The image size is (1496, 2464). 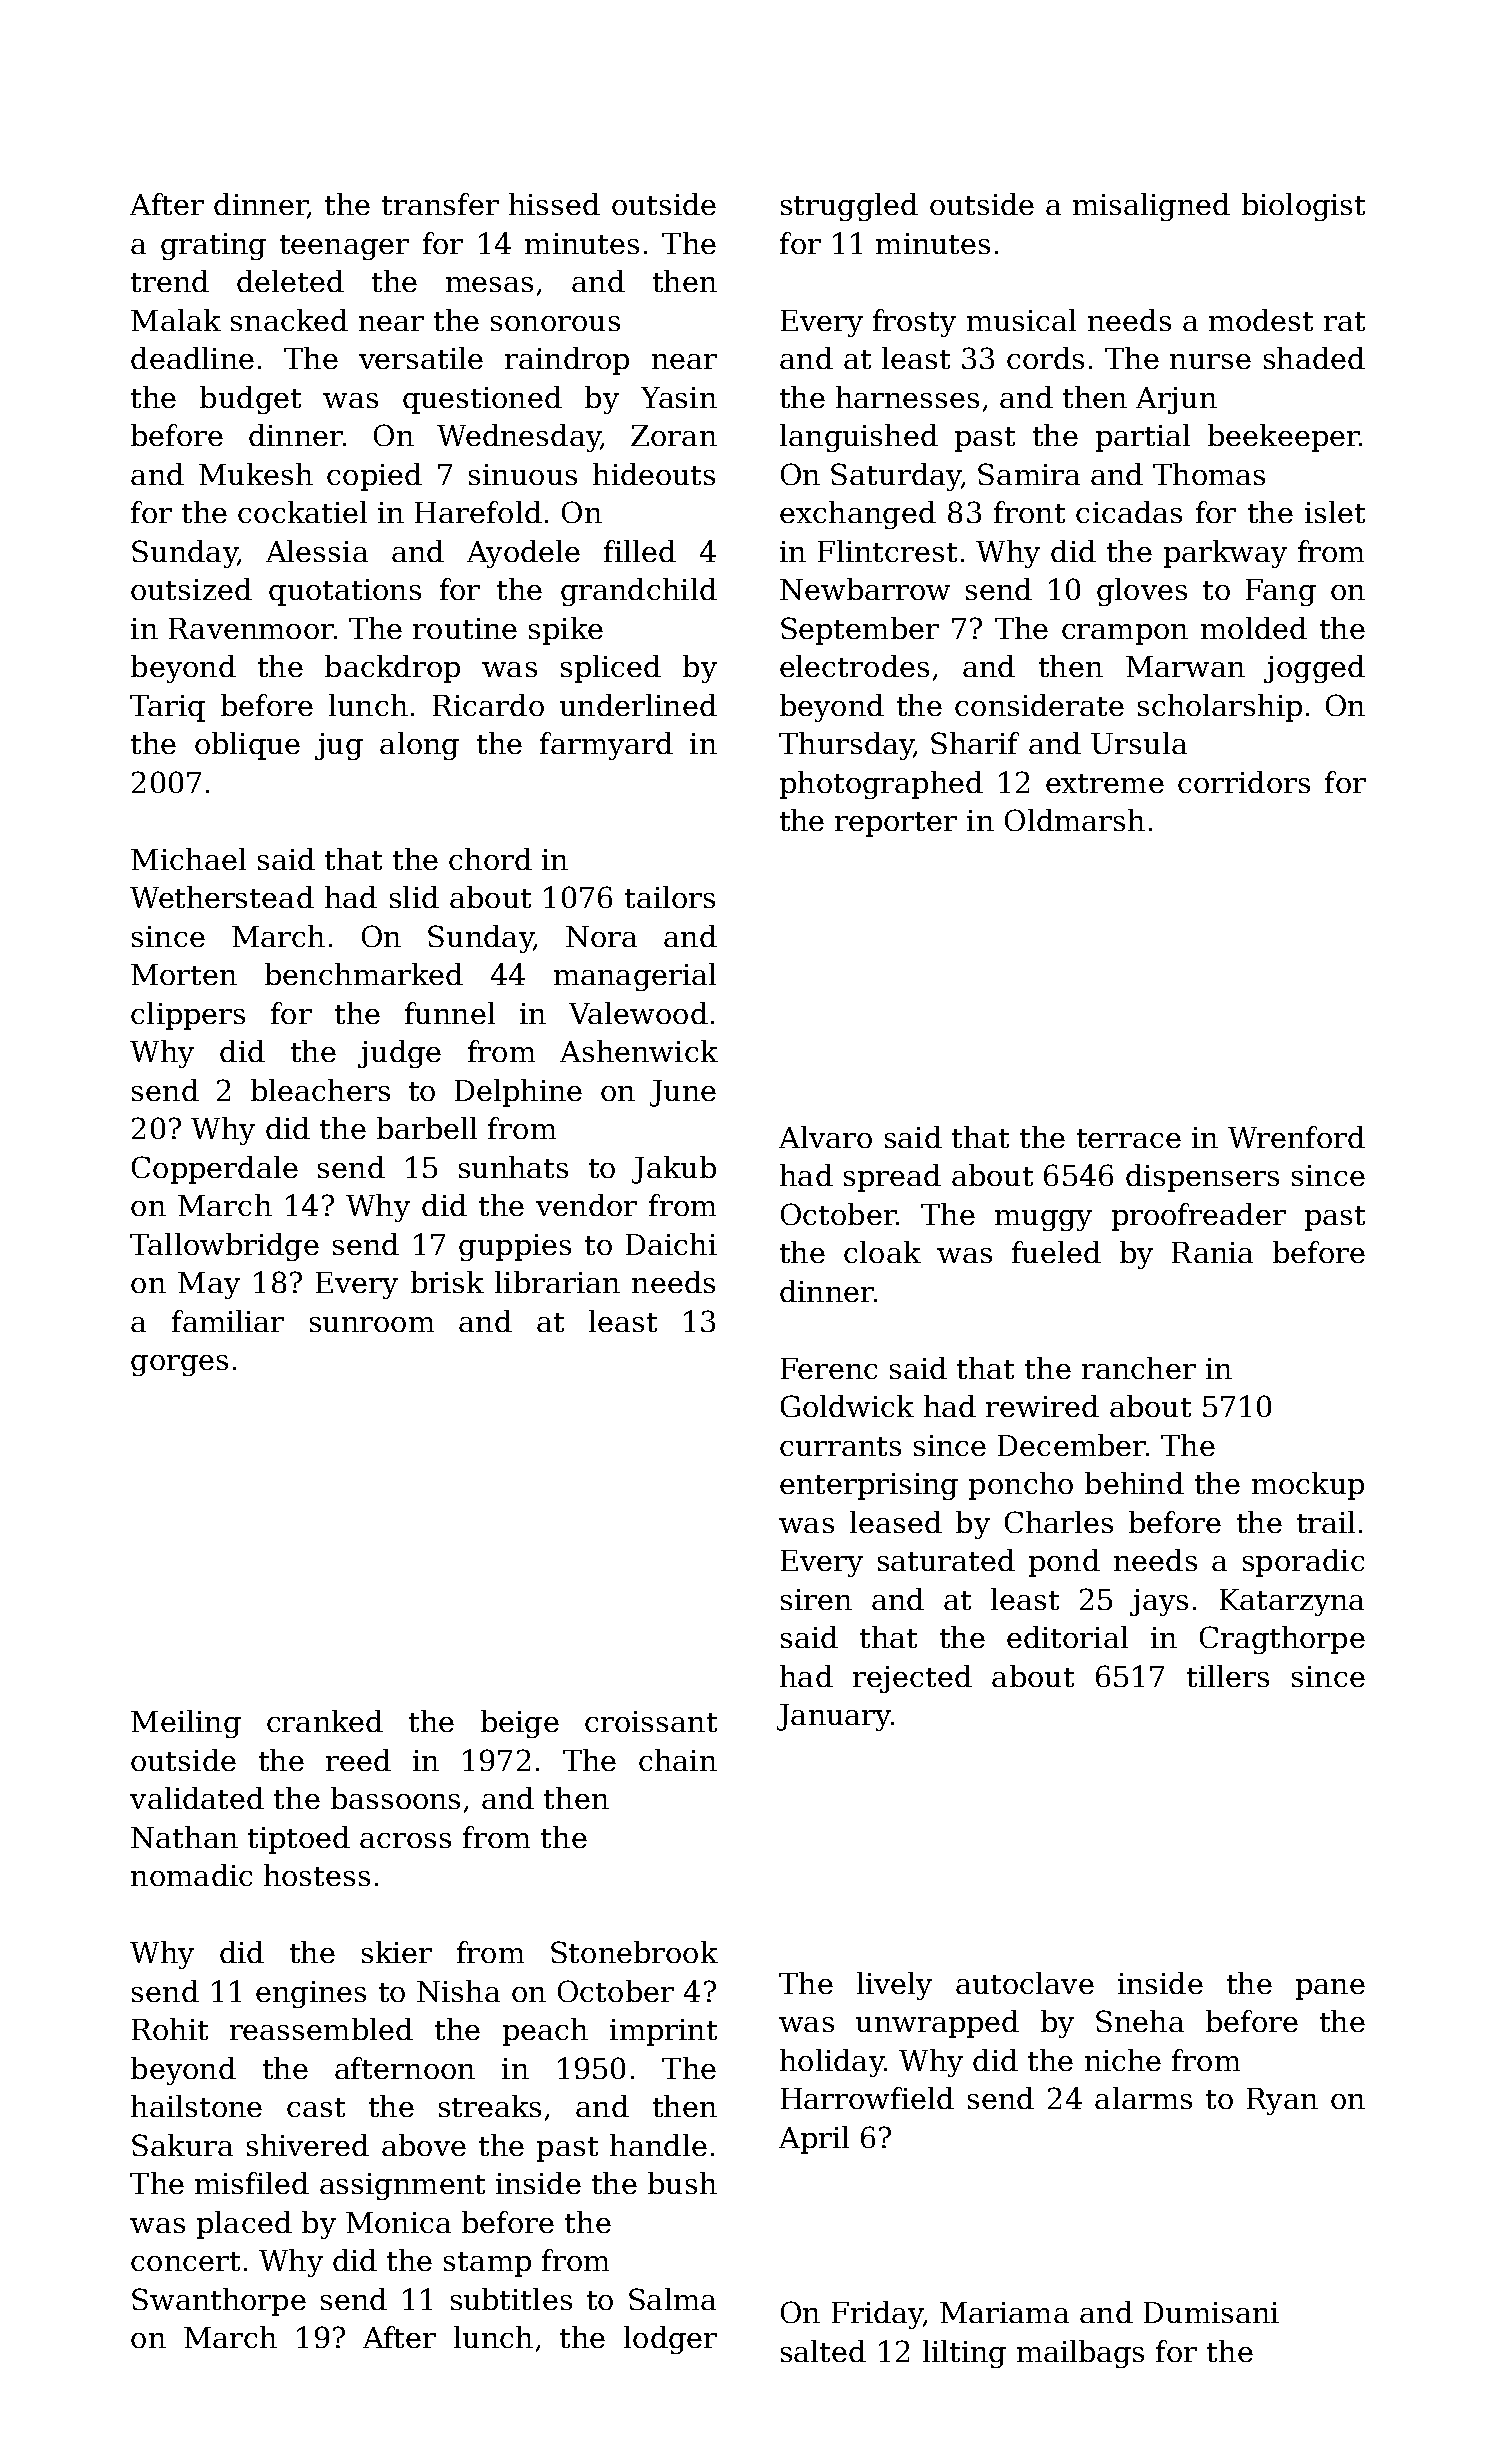 What do you see at coordinates (586, 1205) in the image?
I see `vendor` at bounding box center [586, 1205].
